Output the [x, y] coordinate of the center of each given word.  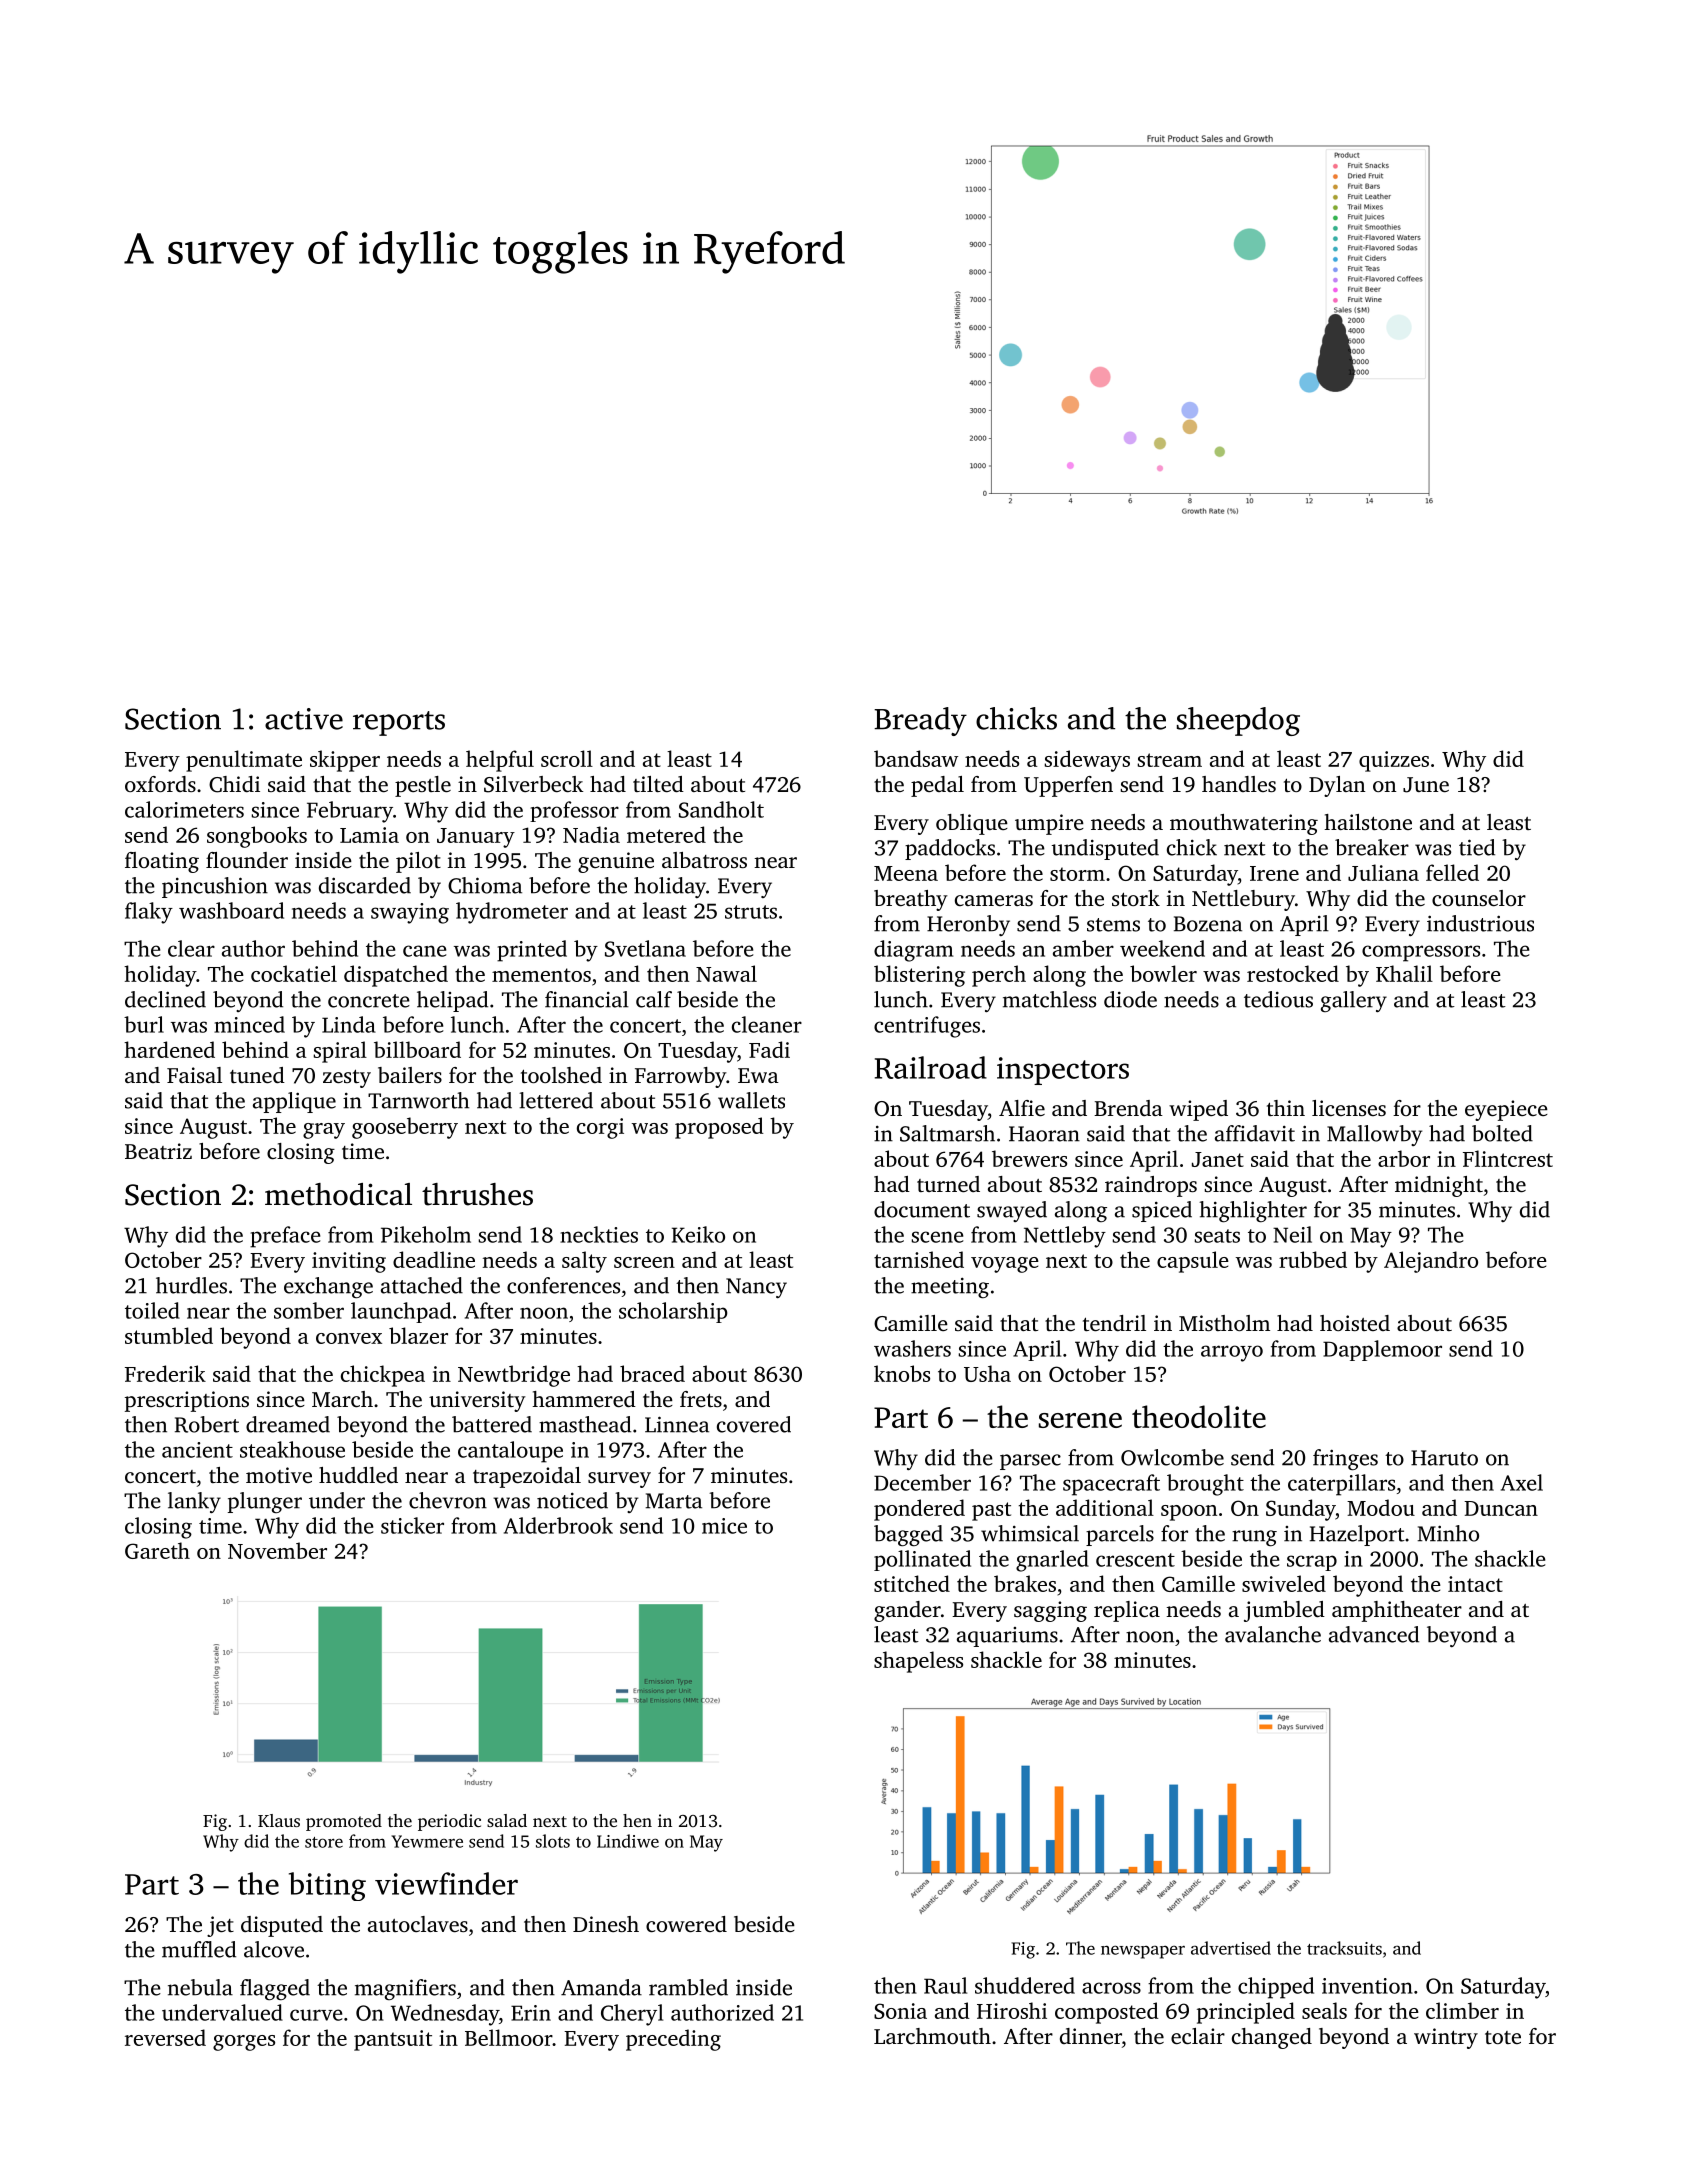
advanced [1374, 1634]
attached [422, 1285]
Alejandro [1431, 1262]
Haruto [1444, 1458]
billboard [417, 1049]
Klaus [279, 1820]
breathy [911, 900]
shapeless [918, 1662]
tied [1477, 847]
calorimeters [184, 809]
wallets [751, 1100]
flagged [275, 1990]
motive [279, 1475]
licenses [1349, 1108]
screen [644, 1262]
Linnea [677, 1424]
